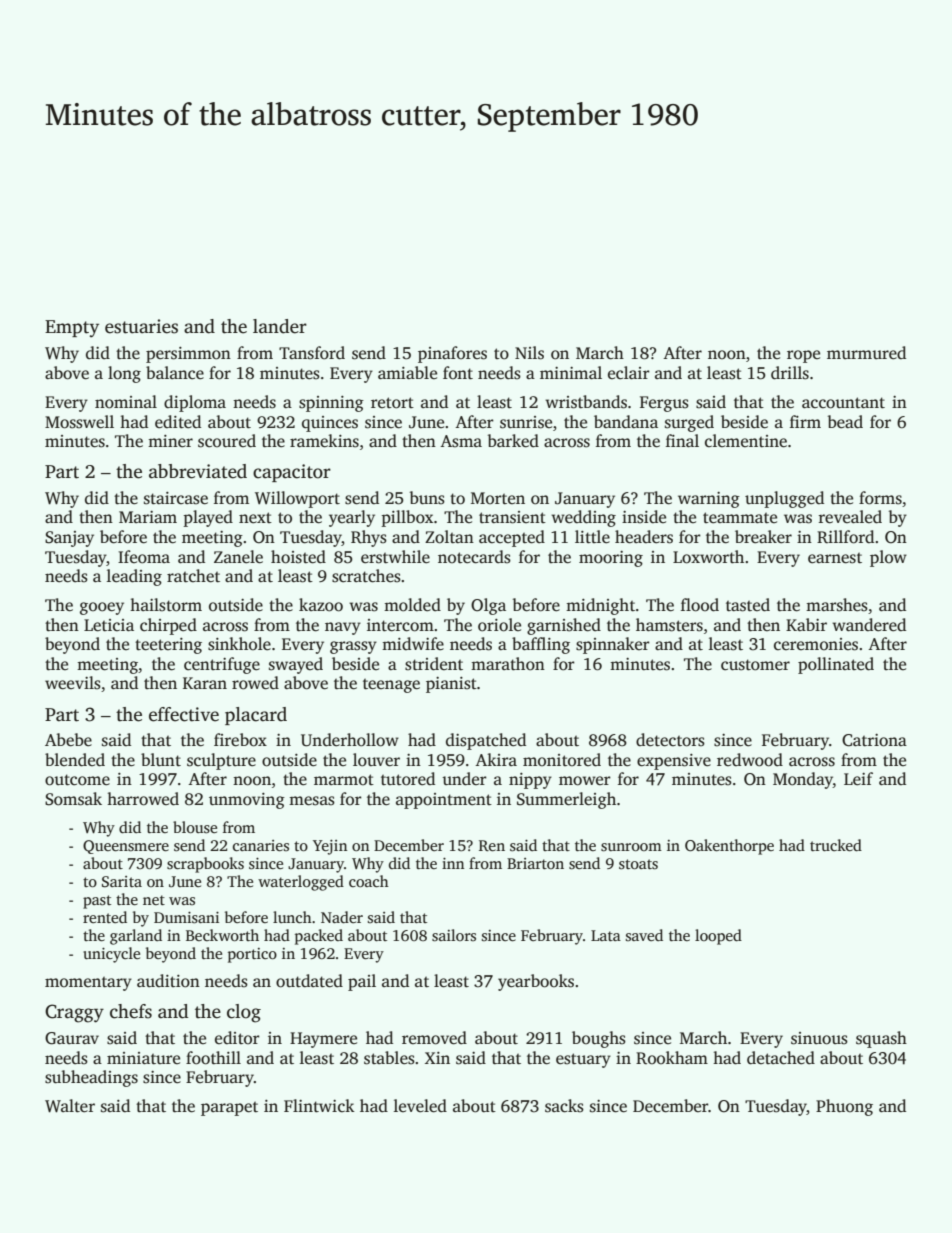  I want to click on expensive, so click(674, 762).
